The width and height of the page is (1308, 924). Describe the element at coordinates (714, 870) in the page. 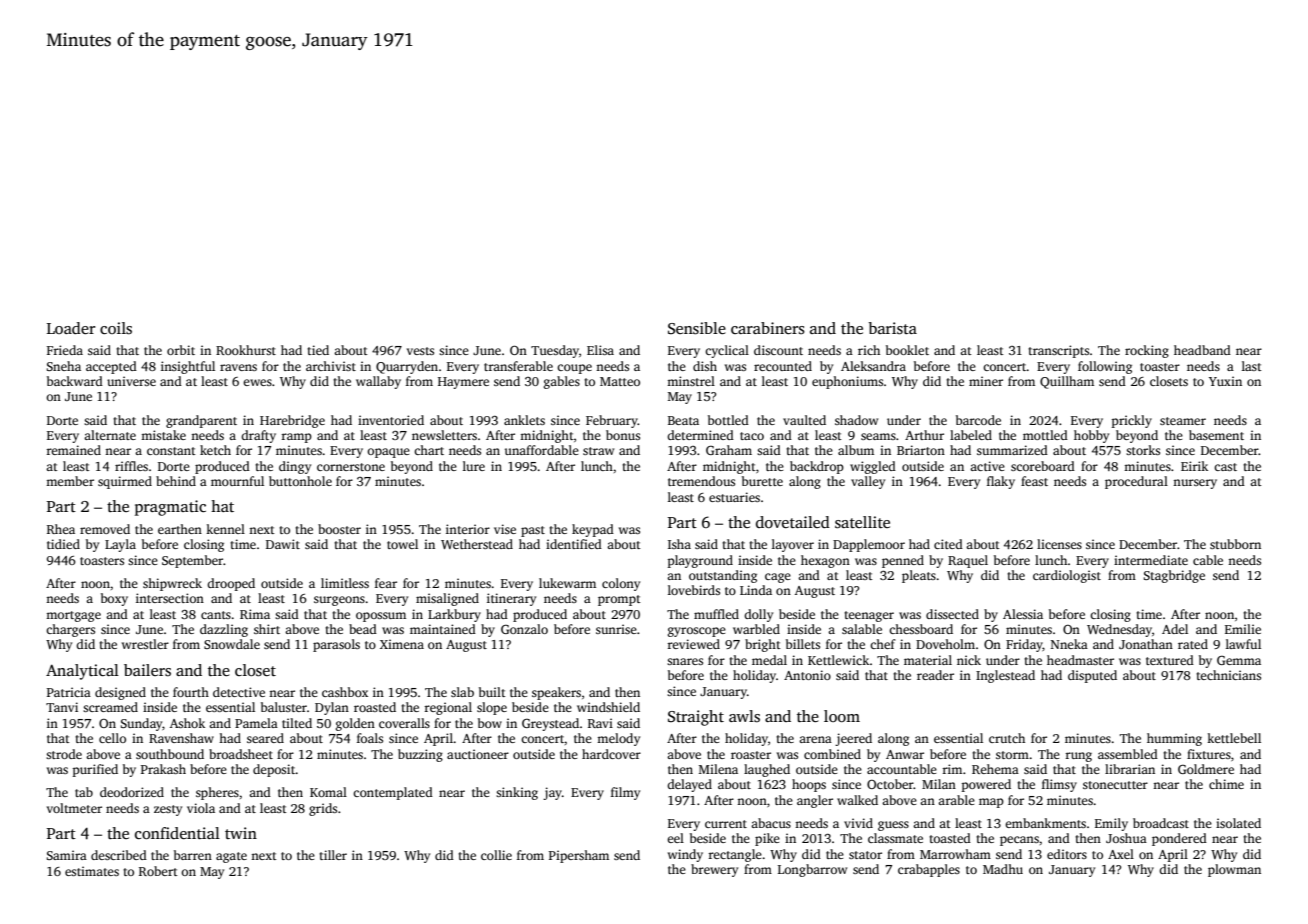

I see `brewery` at that location.
